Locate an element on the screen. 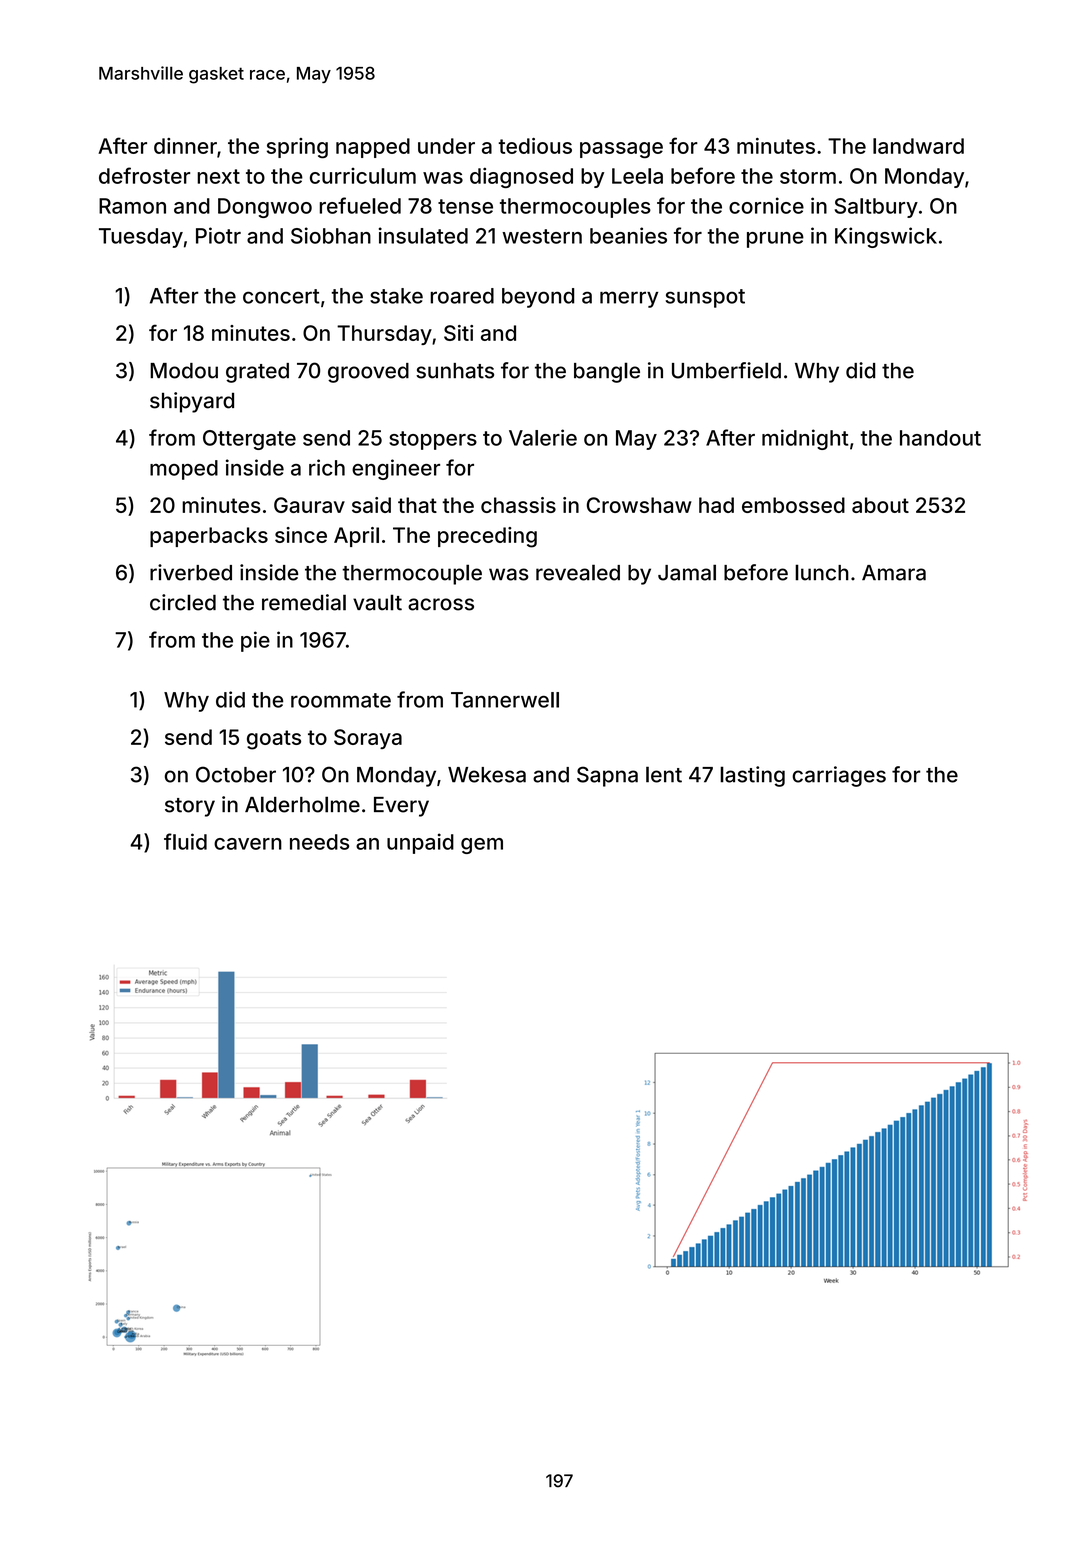  bangle is located at coordinates (607, 372).
